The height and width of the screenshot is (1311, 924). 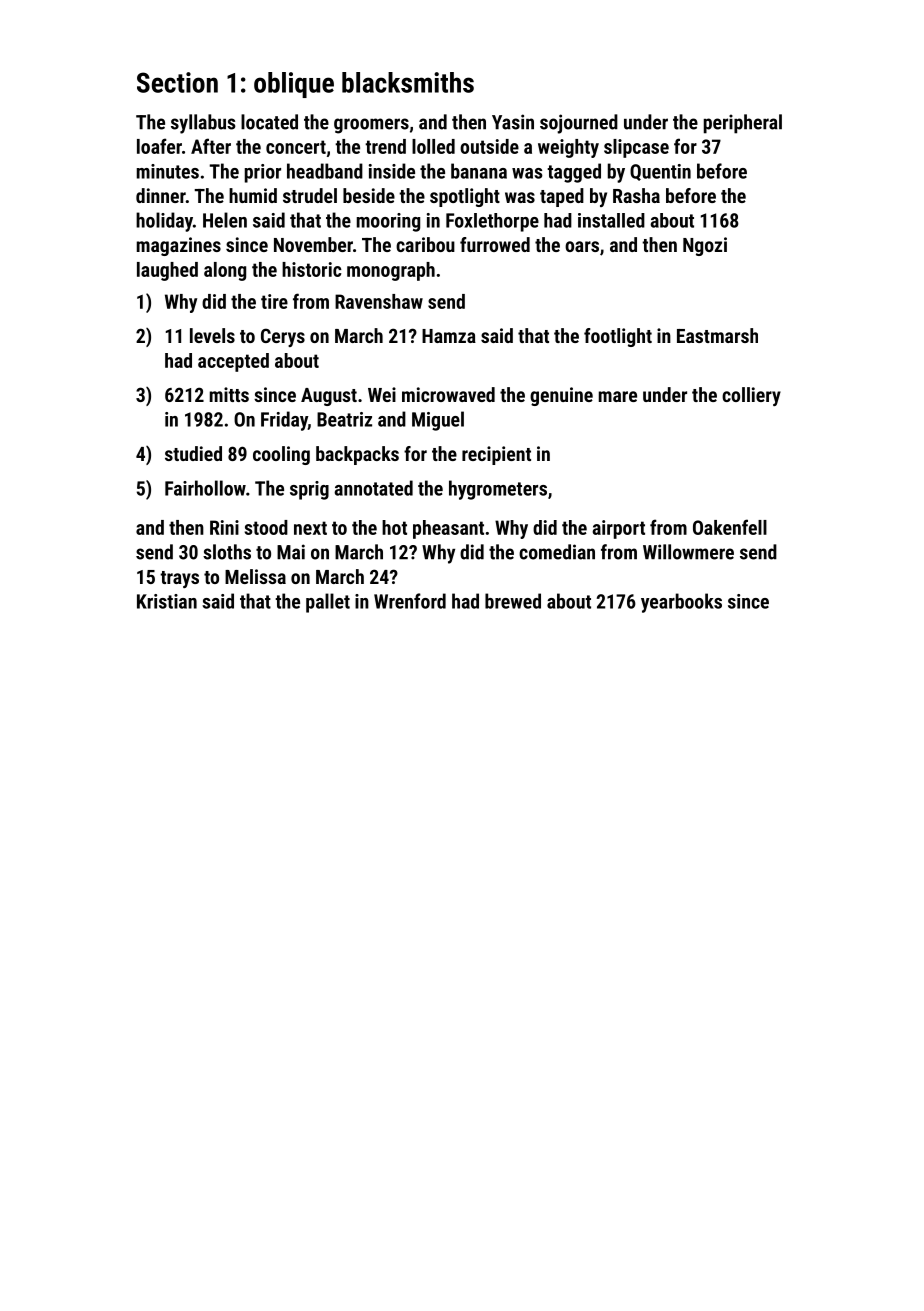 I want to click on Rasha, so click(x=636, y=195).
